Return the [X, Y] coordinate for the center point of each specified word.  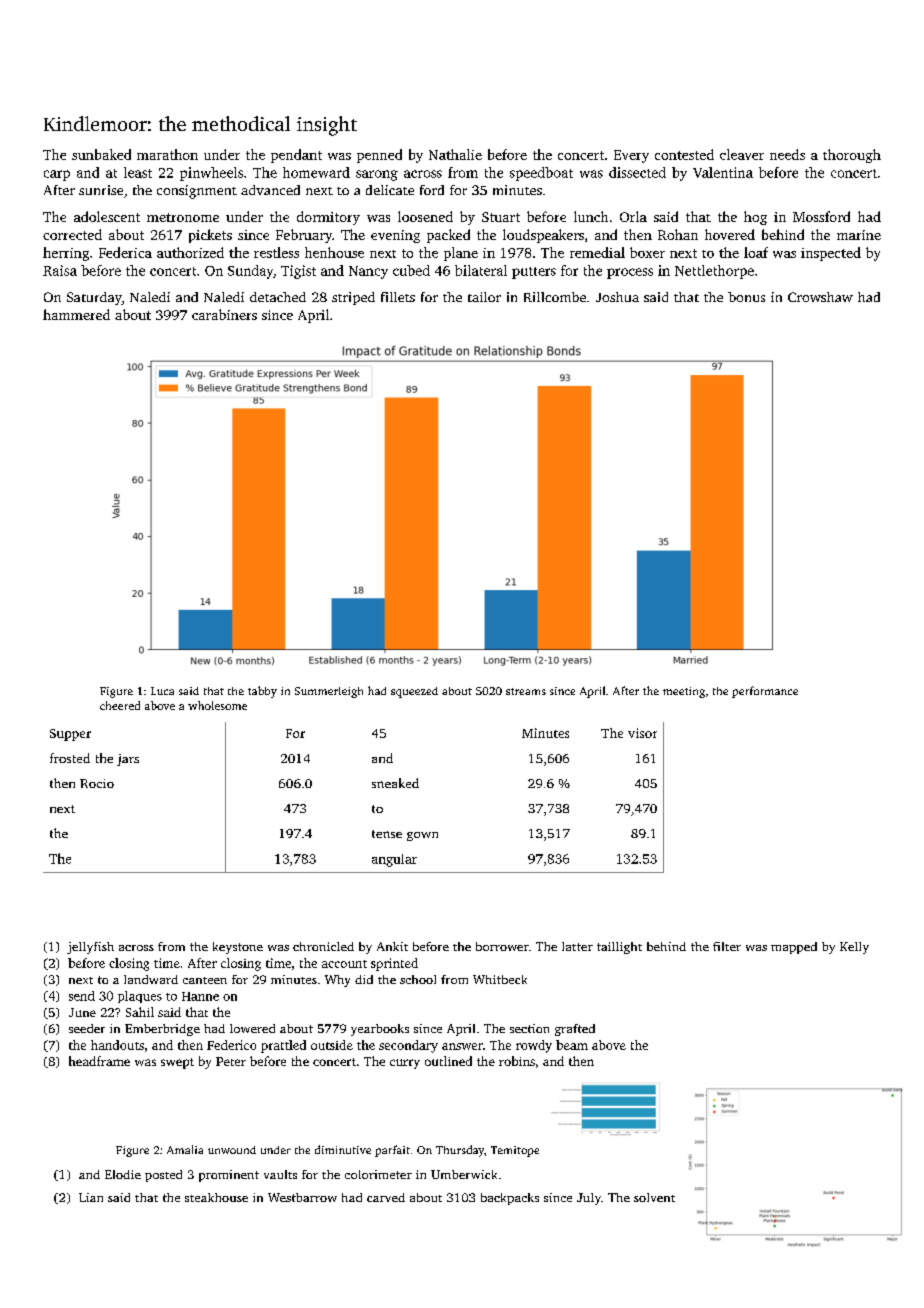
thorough [852, 156]
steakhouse [216, 1197]
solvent [654, 1197]
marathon [167, 154]
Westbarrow [302, 1197]
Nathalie [455, 154]
